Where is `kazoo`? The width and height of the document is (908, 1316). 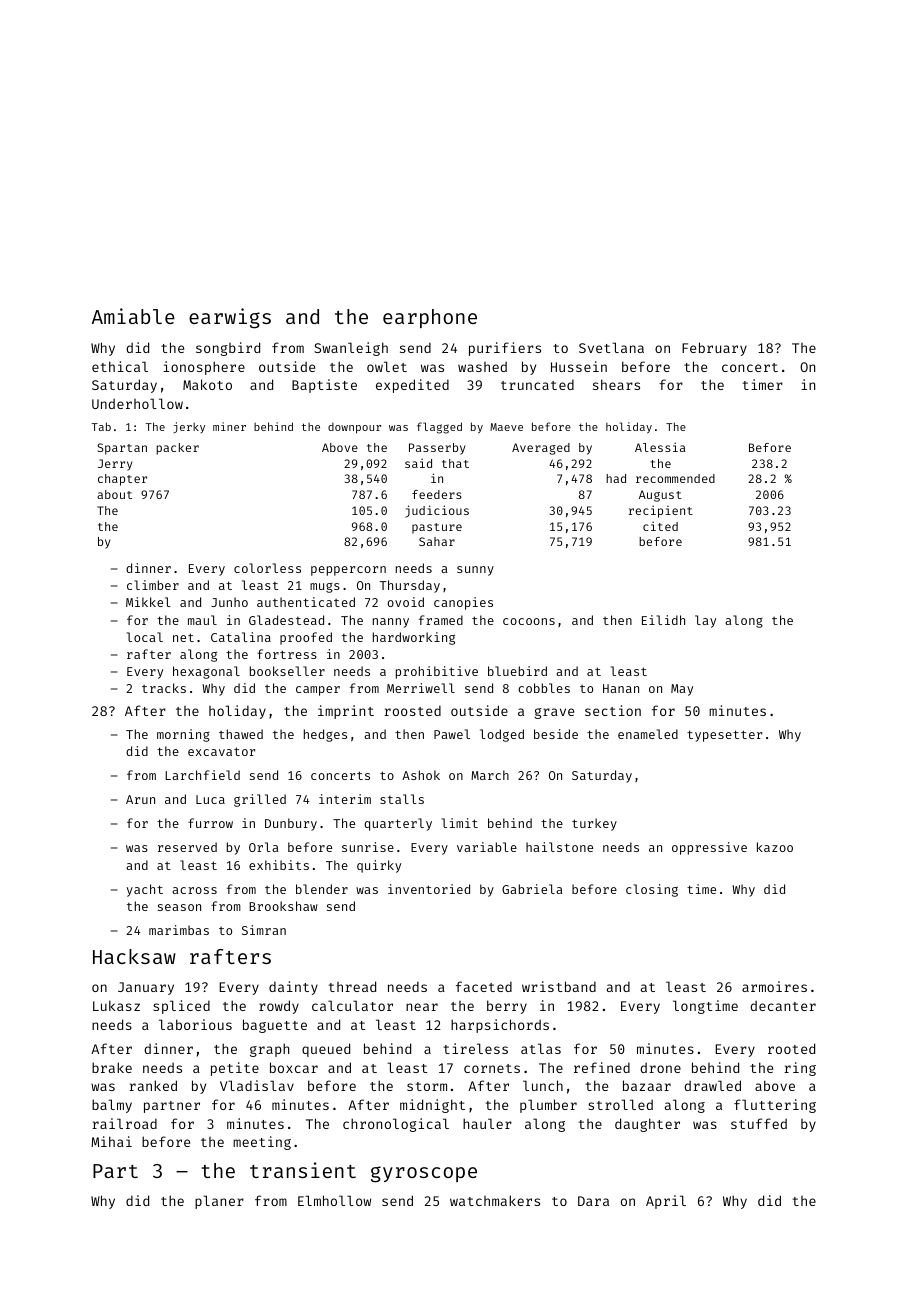 kazoo is located at coordinates (775, 847).
